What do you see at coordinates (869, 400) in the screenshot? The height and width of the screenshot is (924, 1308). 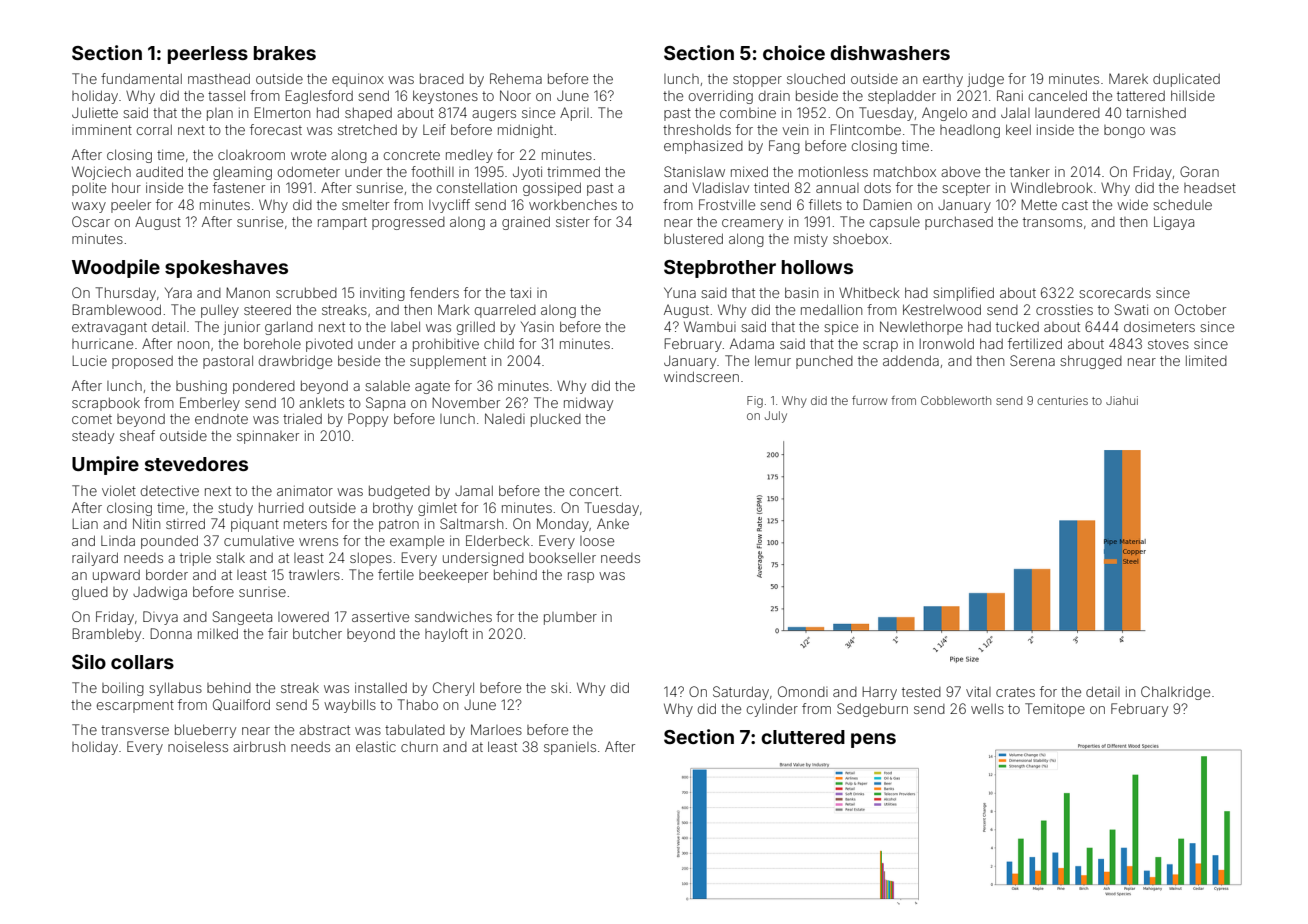 I see `furrow` at bounding box center [869, 400].
